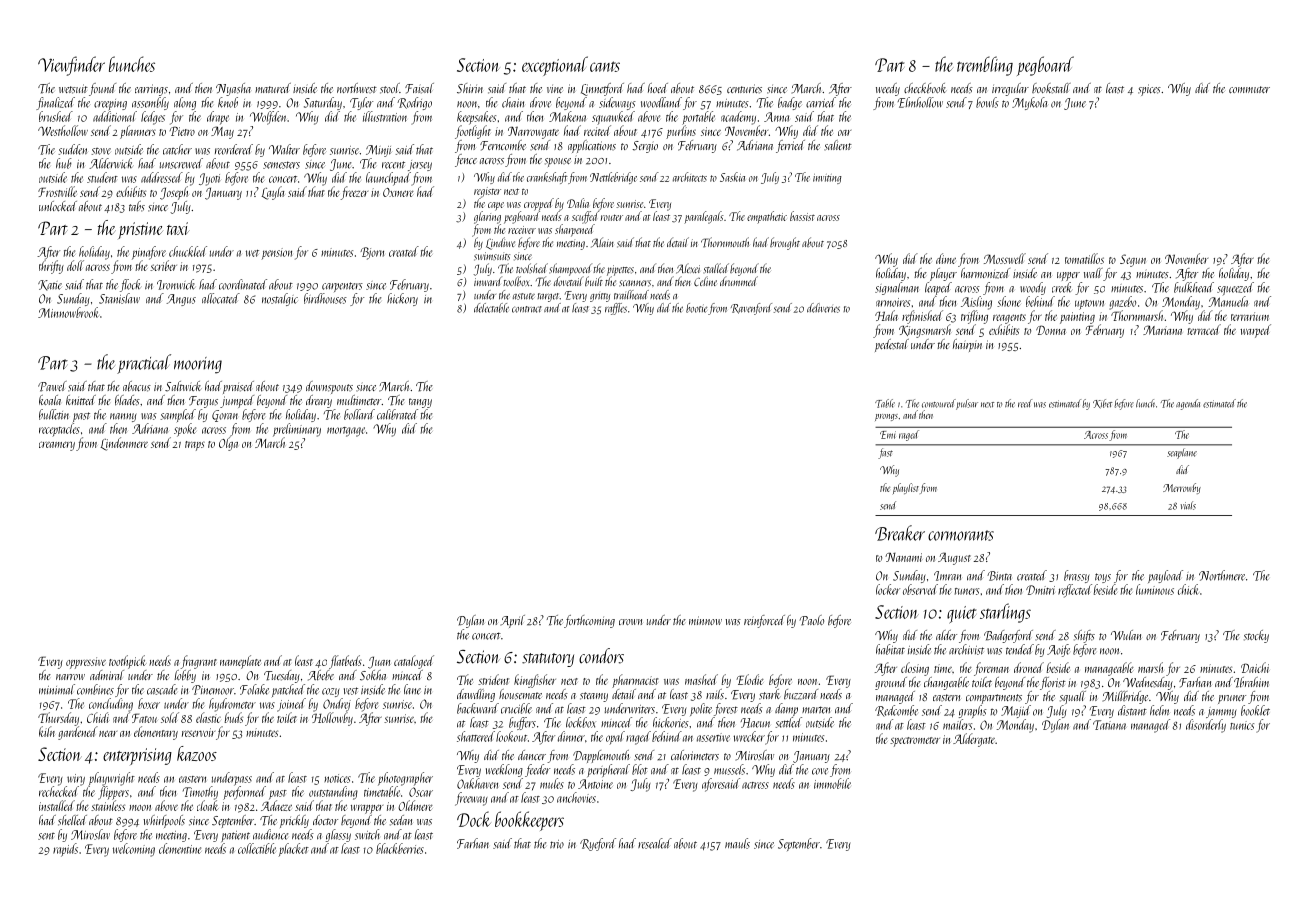 The height and width of the page is (924, 1308). I want to click on mortgage, so click(346, 432).
